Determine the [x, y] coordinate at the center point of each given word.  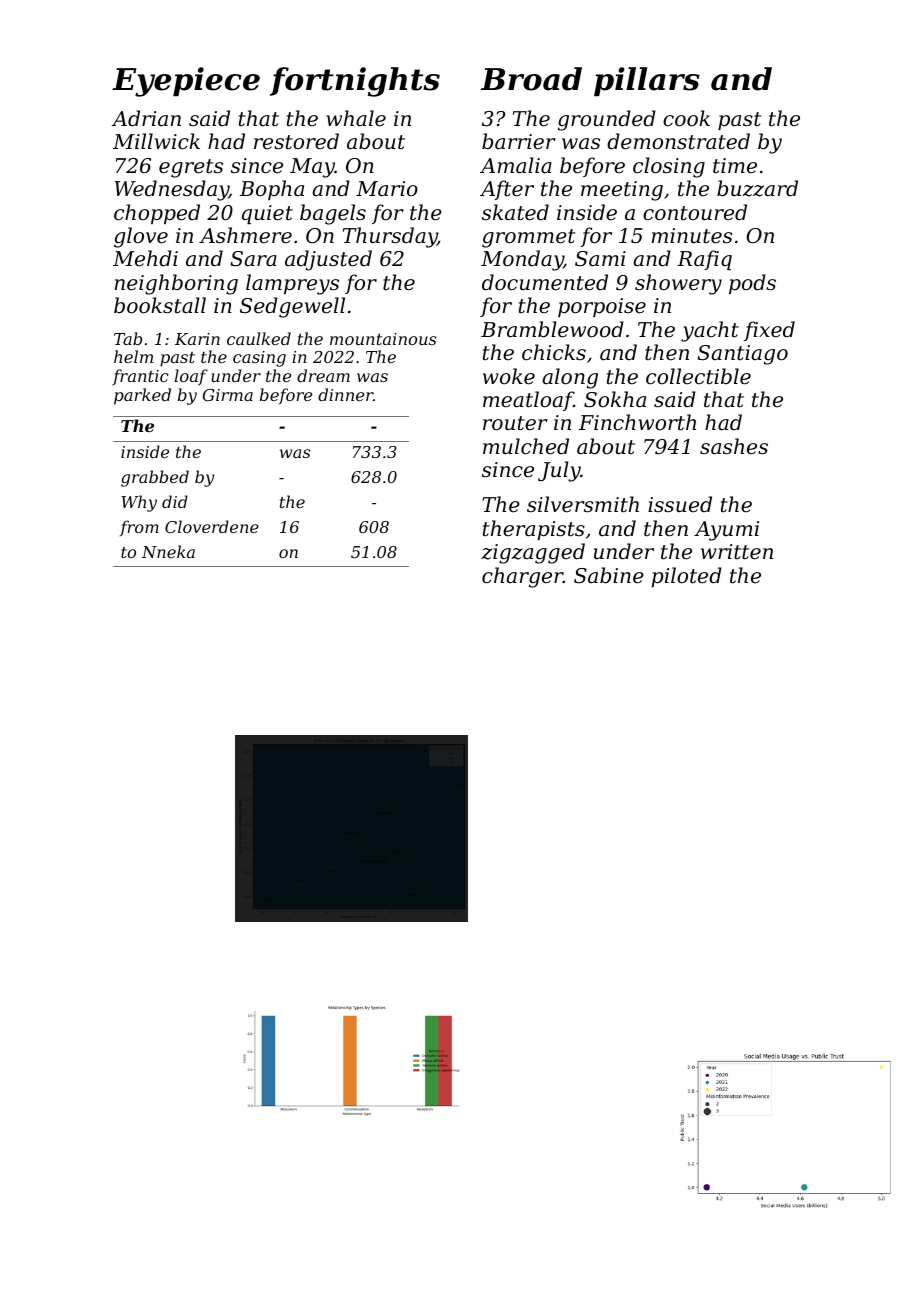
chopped [157, 214]
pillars [647, 81]
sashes [734, 446]
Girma [228, 395]
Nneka [168, 551]
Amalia [516, 165]
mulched [526, 446]
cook [686, 118]
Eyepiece [186, 82]
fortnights [355, 82]
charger [522, 577]
